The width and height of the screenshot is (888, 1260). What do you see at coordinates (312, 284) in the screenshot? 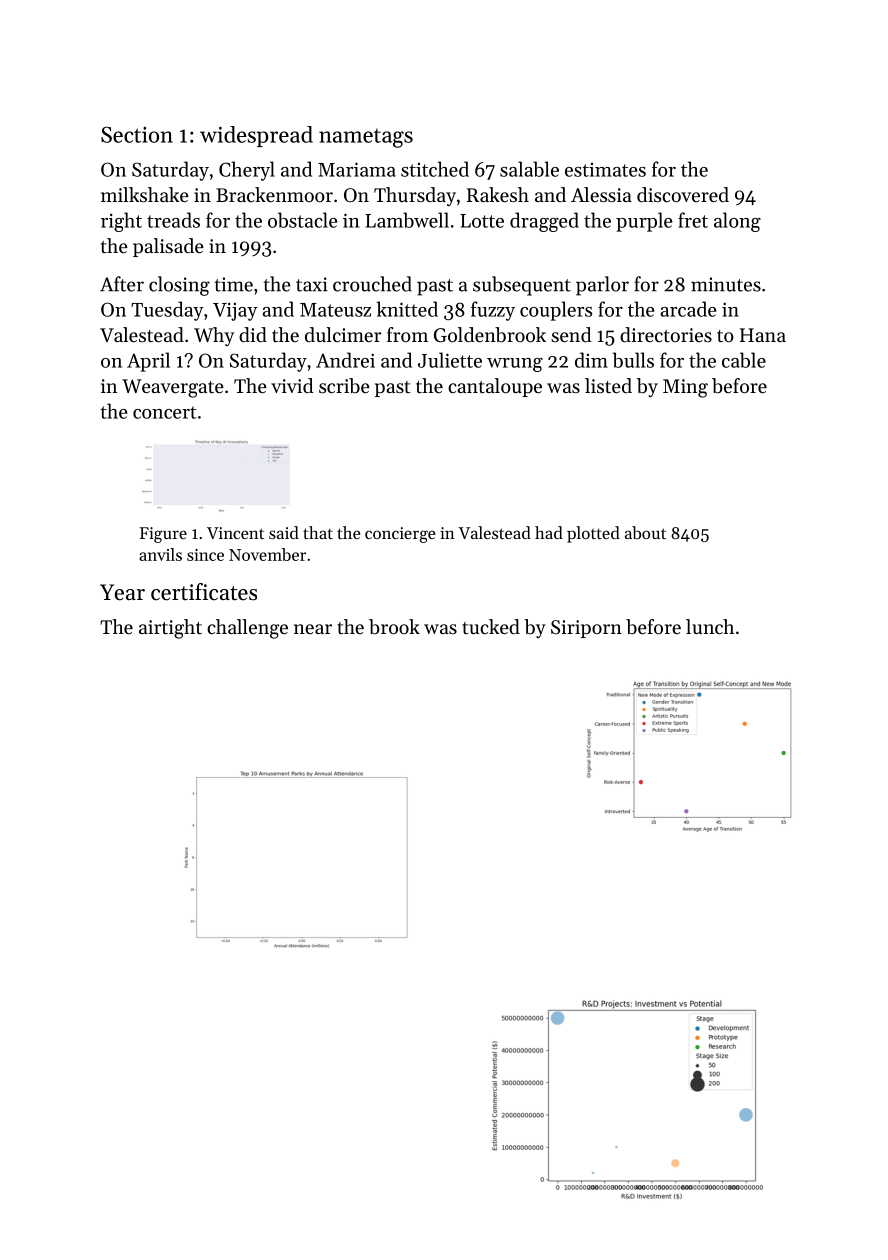
I see `taxi` at bounding box center [312, 284].
